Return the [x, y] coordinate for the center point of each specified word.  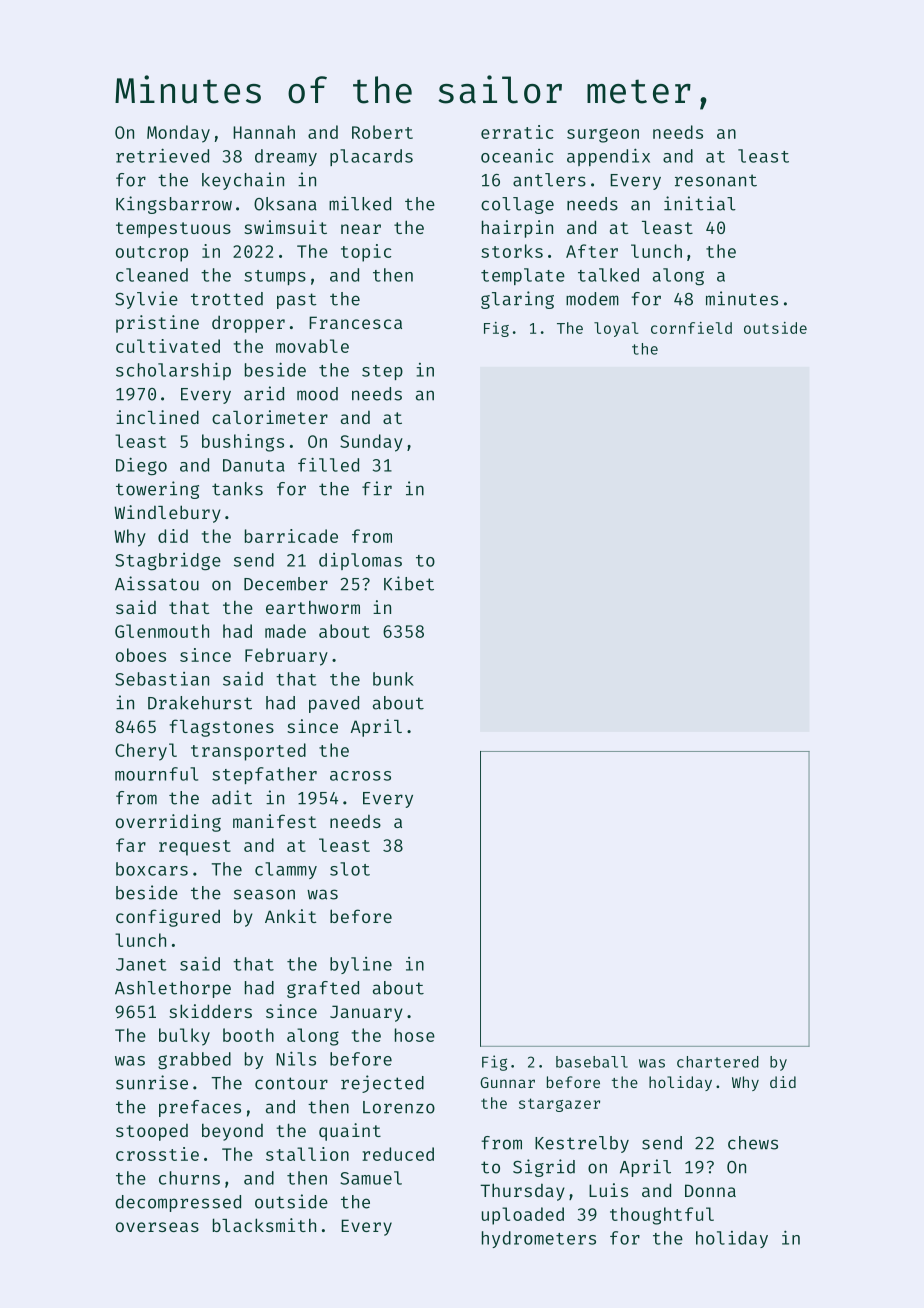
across [360, 776]
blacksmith [264, 1225]
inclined [157, 417]
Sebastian [162, 679]
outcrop [152, 254]
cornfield [691, 328]
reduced [398, 1154]
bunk [393, 679]
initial [700, 203]
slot [350, 869]
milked [360, 203]
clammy [286, 870]
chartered [718, 1062]
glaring [517, 300]
